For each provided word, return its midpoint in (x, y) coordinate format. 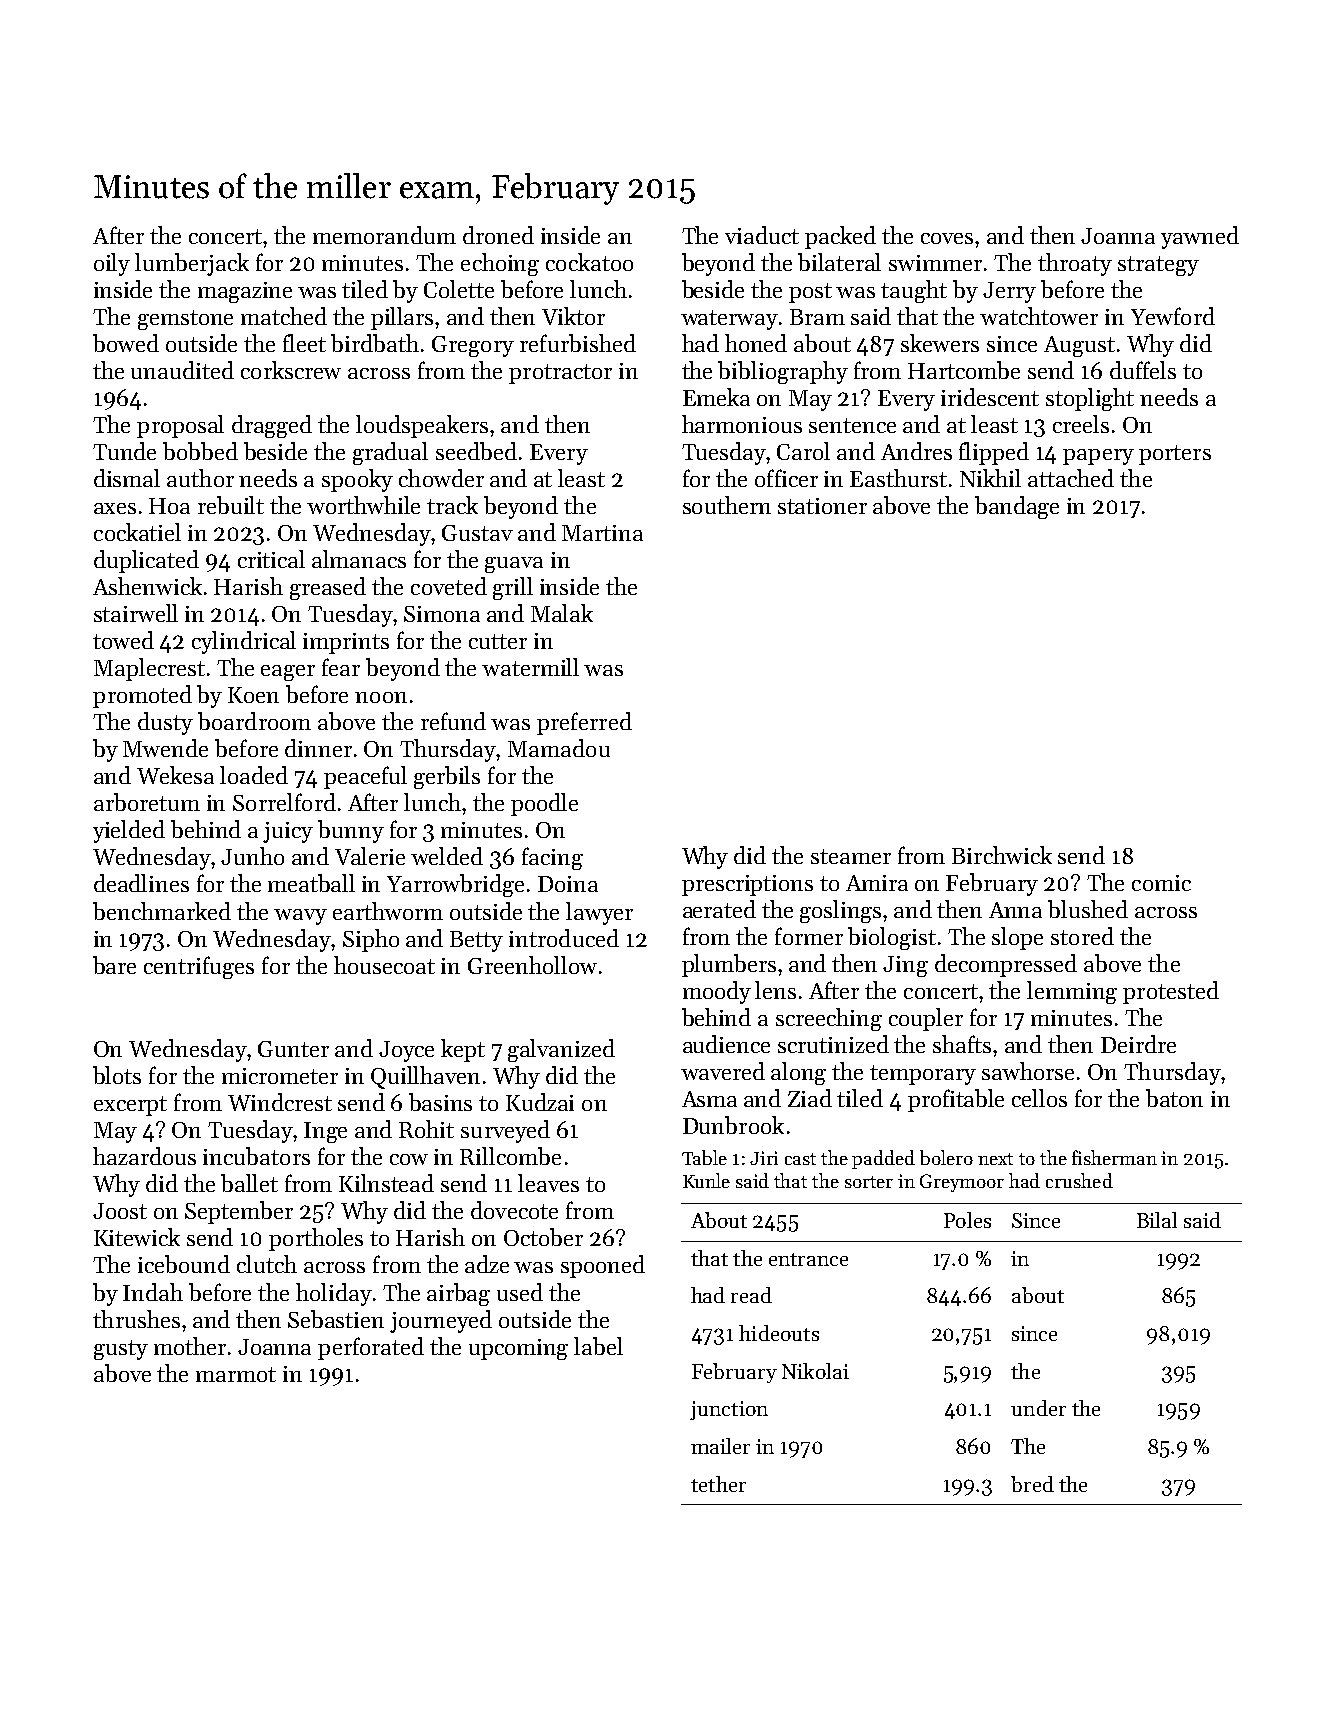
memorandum (384, 235)
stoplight (1090, 399)
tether (718, 1484)
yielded (129, 831)
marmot (236, 1374)
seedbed (476, 451)
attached (1071, 478)
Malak (562, 613)
